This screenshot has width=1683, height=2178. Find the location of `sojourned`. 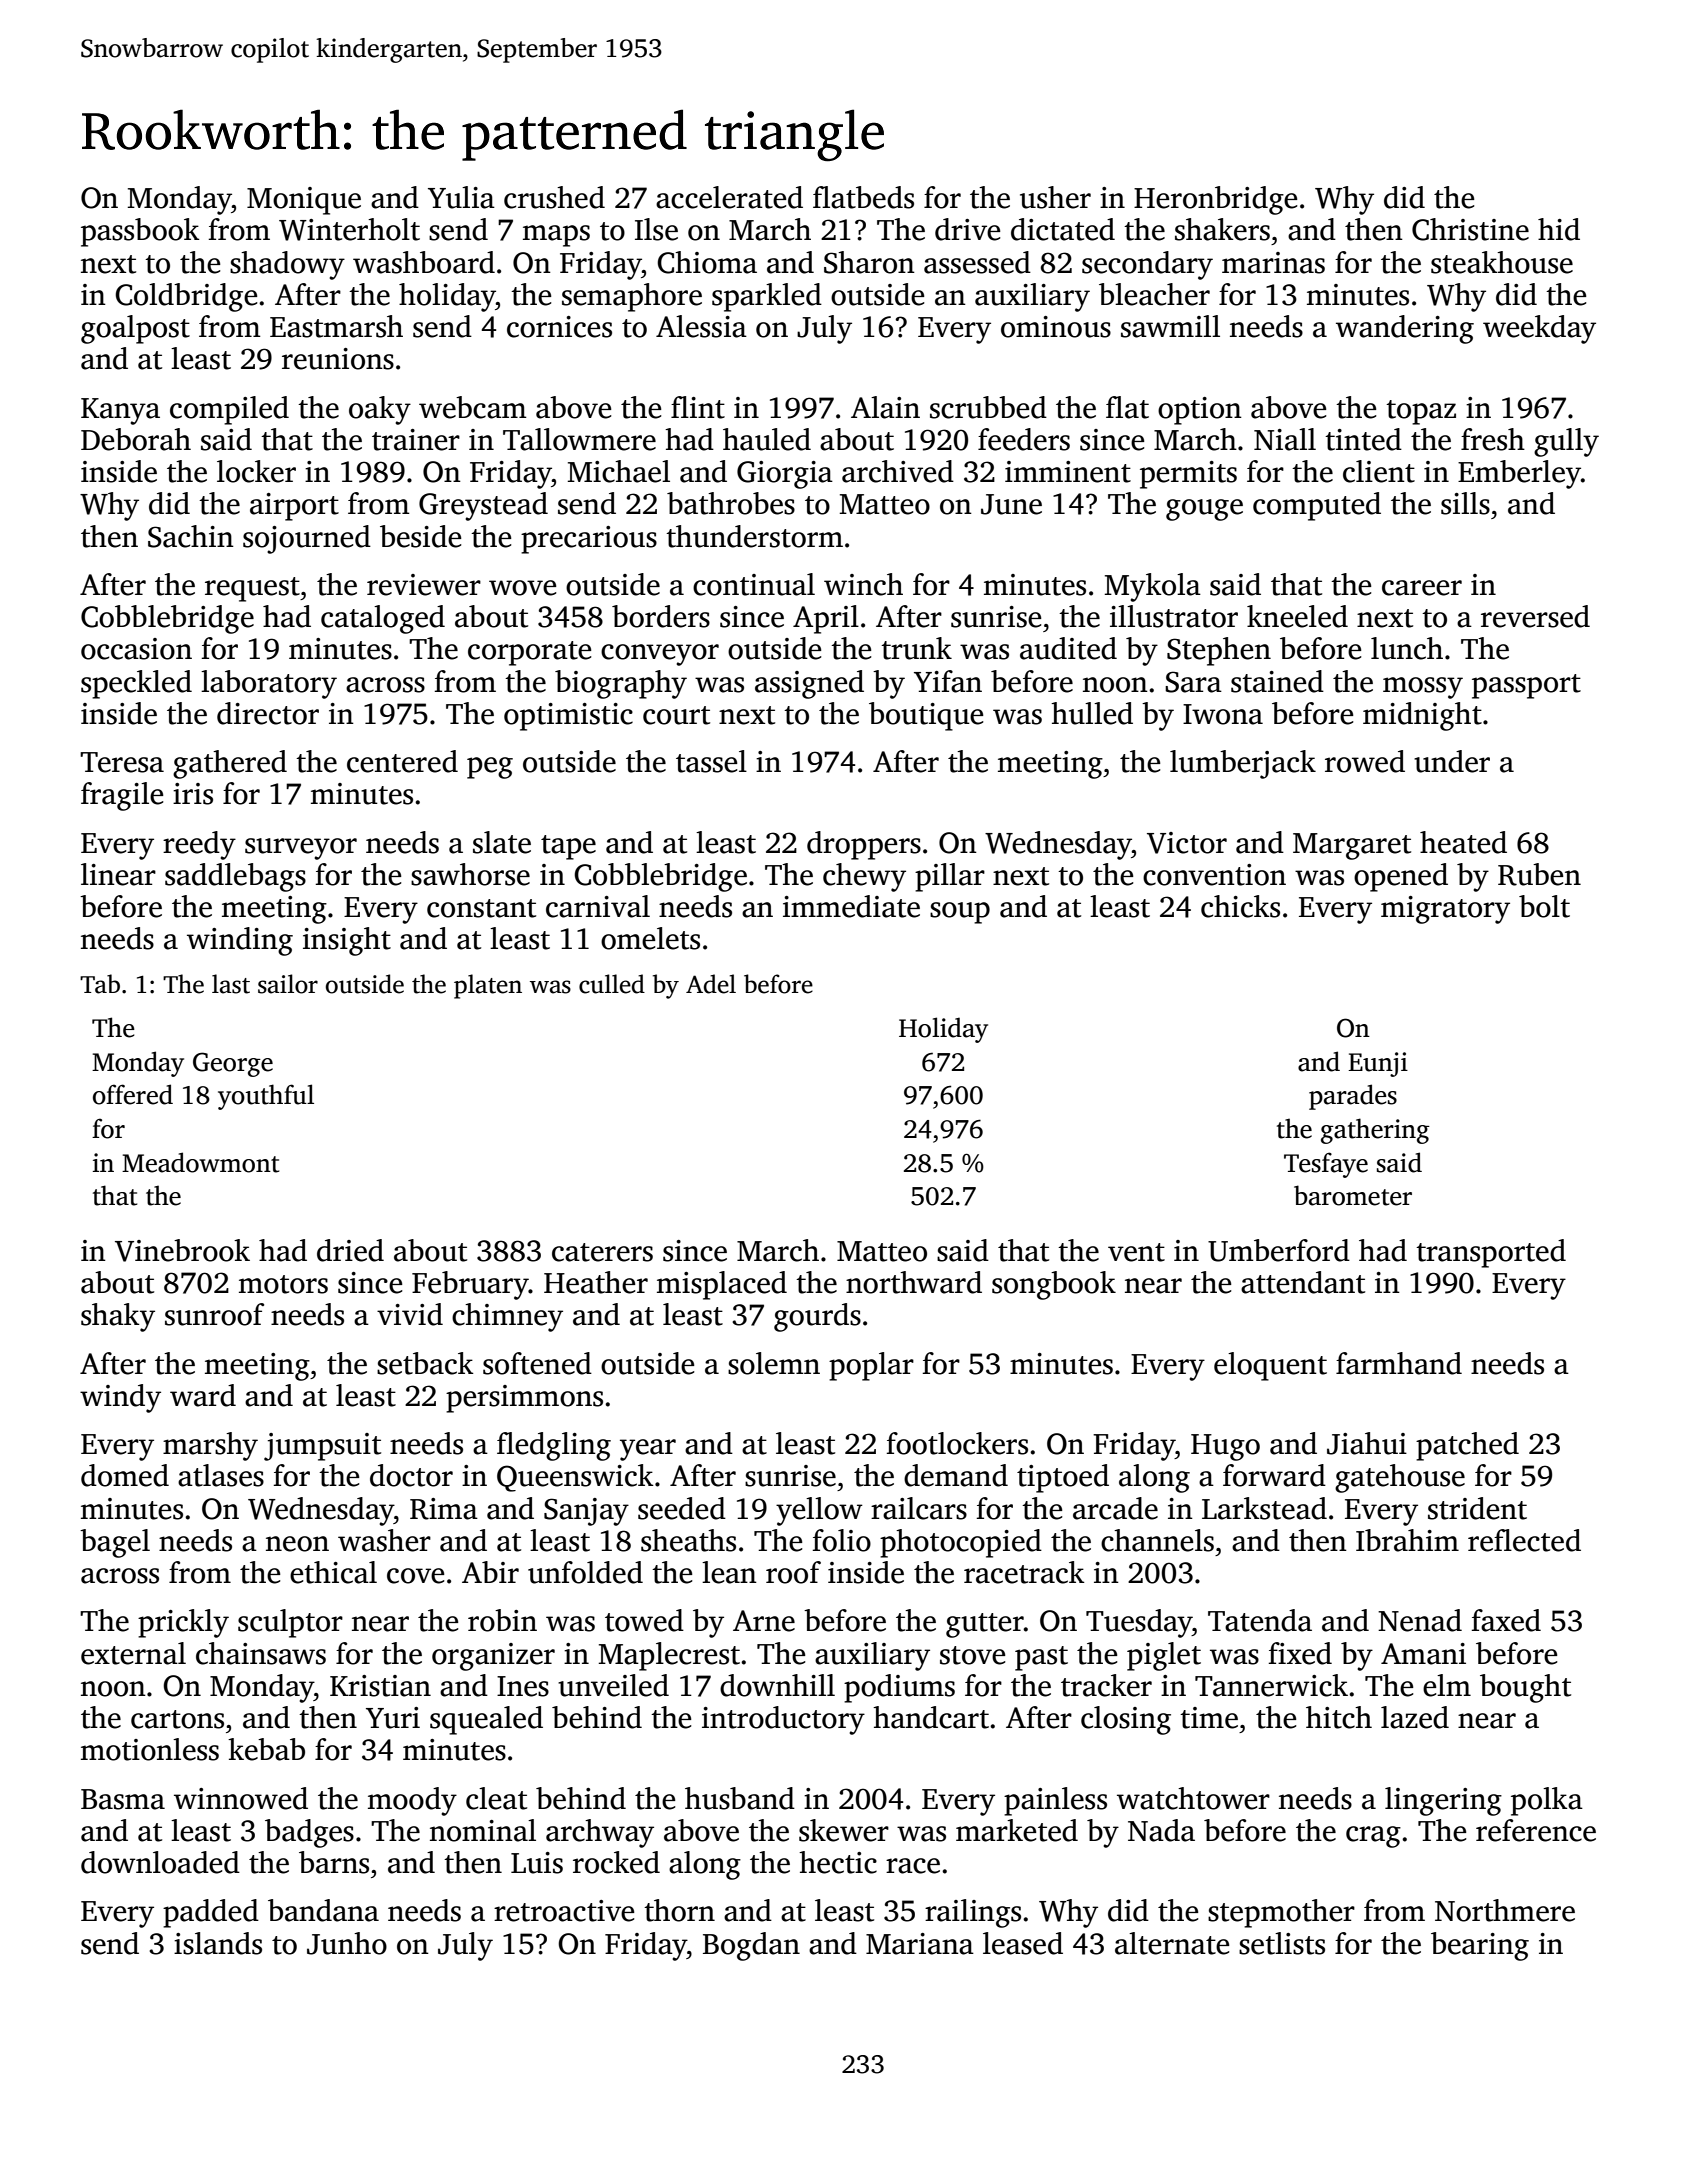

sojourned is located at coordinates (307, 539).
